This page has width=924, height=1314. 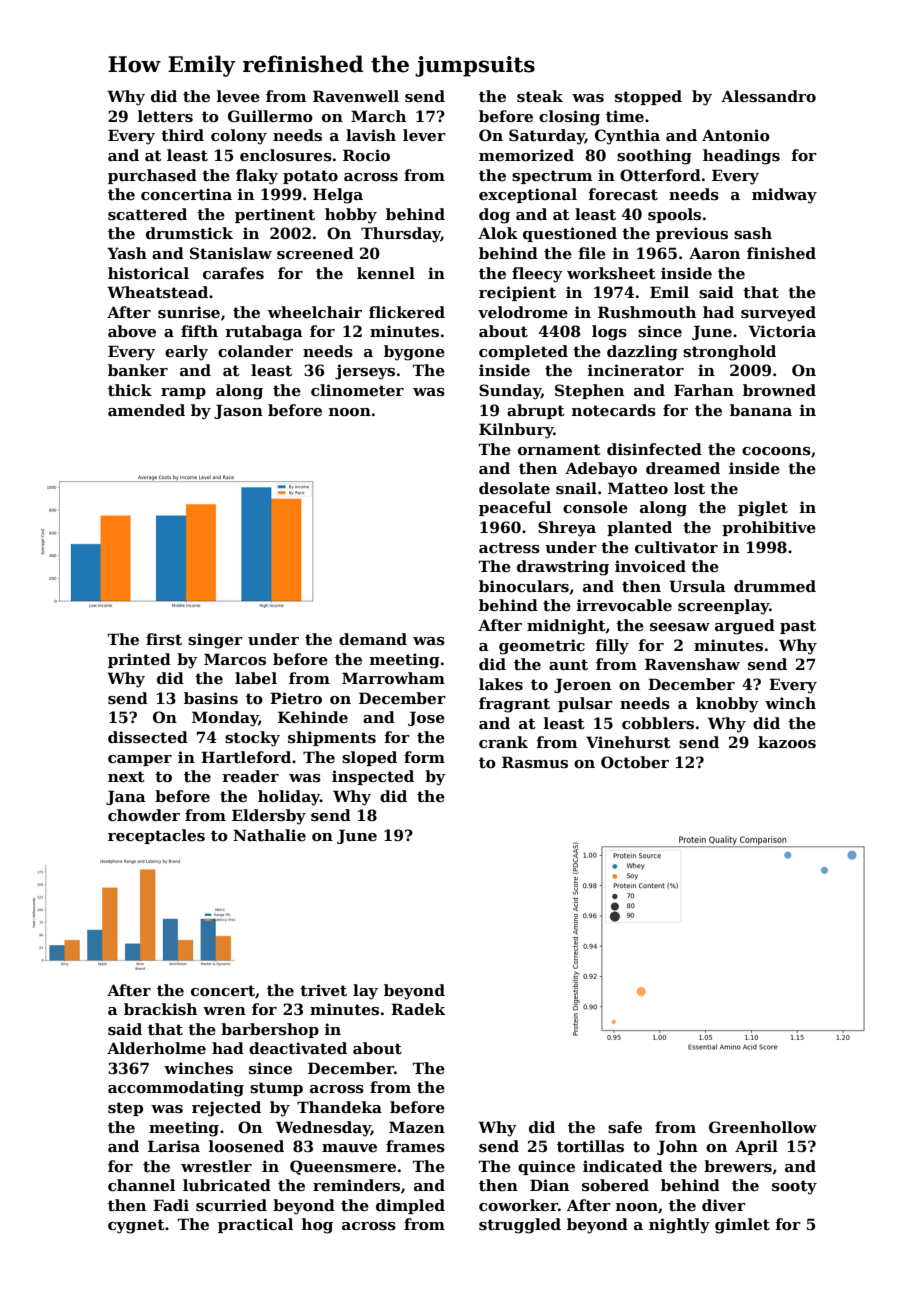 What do you see at coordinates (255, 1225) in the page?
I see `practical` at bounding box center [255, 1225].
